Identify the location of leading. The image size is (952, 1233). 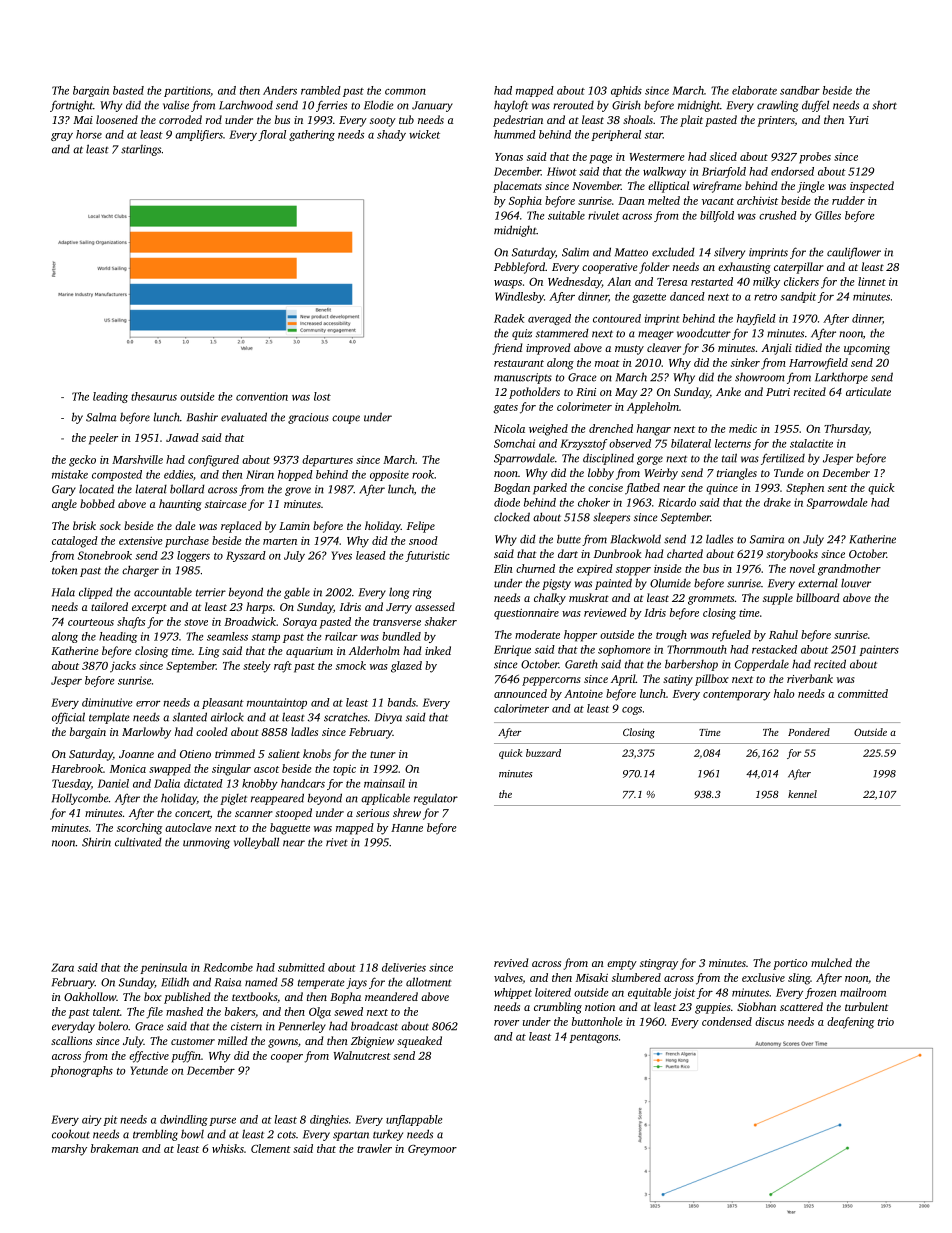
(110, 397).
